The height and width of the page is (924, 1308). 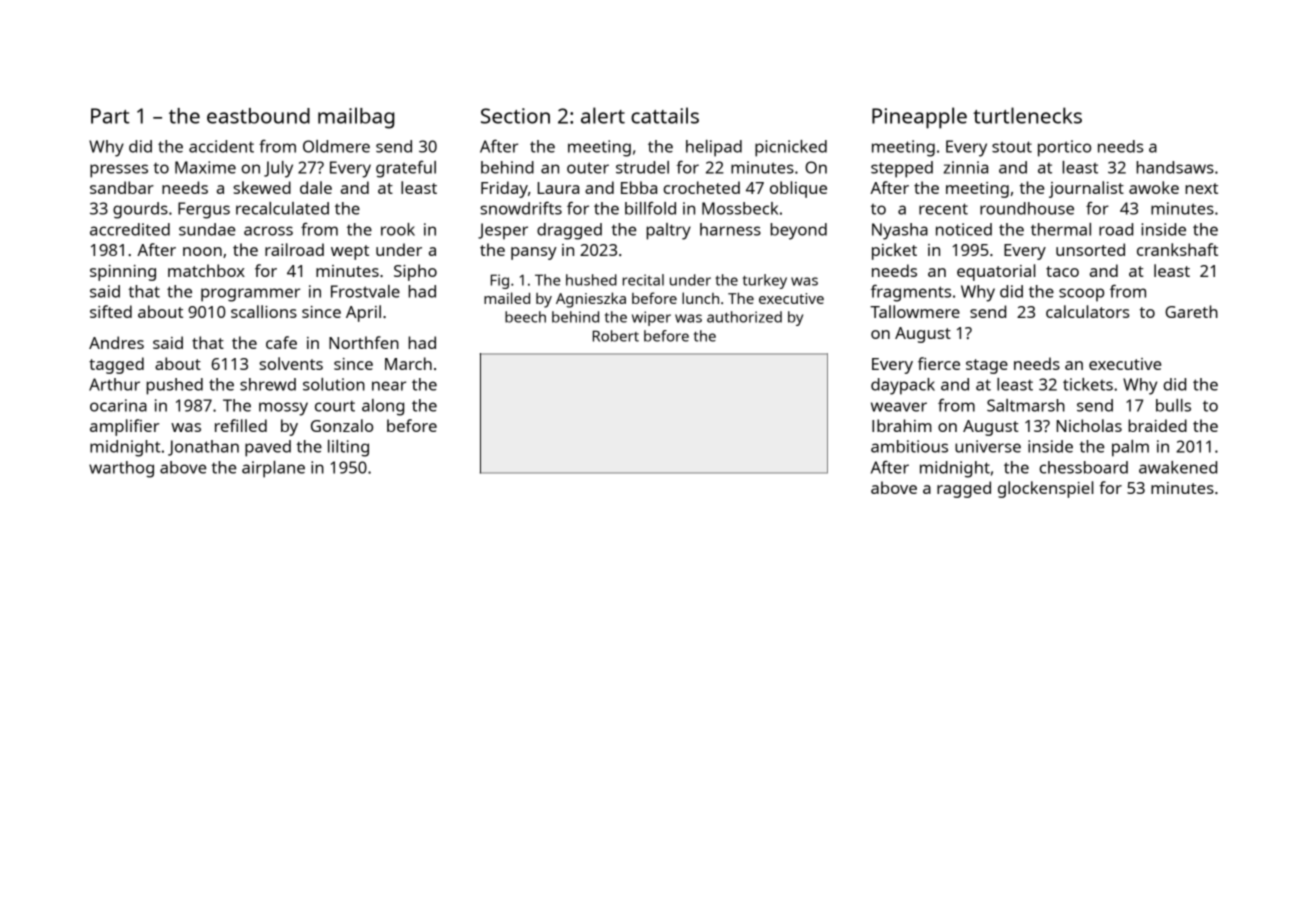 What do you see at coordinates (700, 298) in the page?
I see `lunch` at bounding box center [700, 298].
